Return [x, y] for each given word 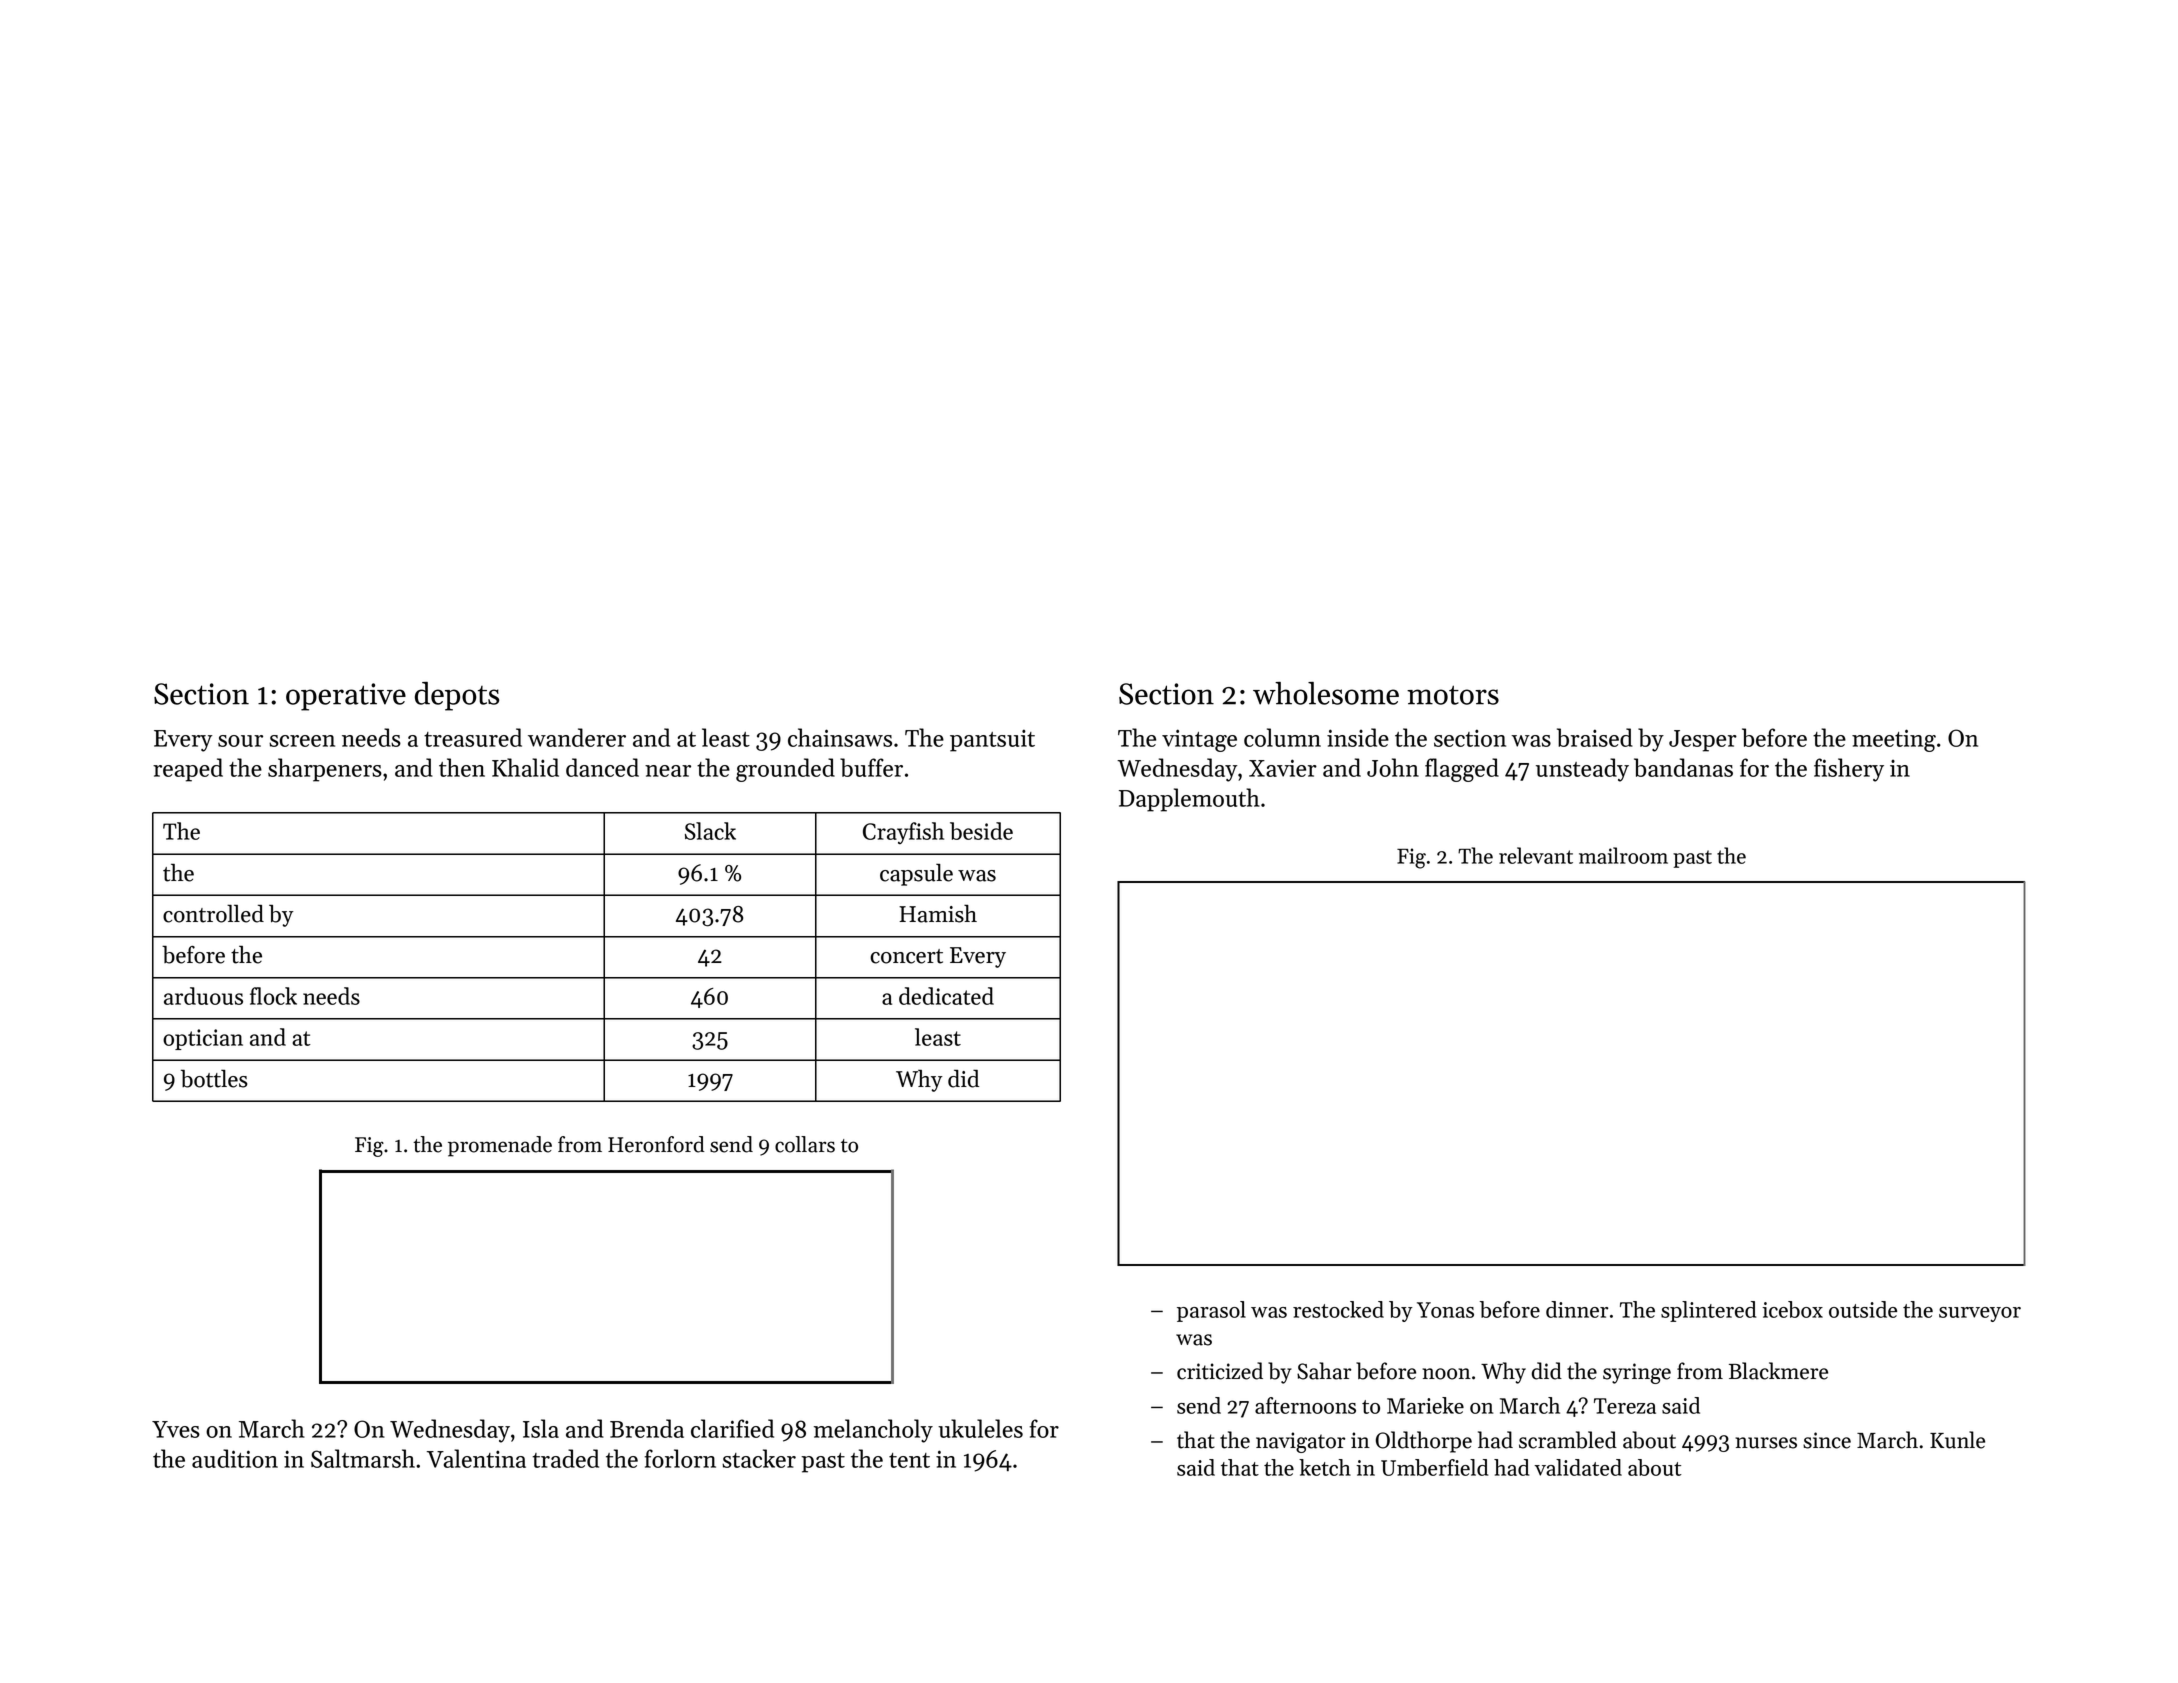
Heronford [656, 1144]
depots [457, 696]
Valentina [476, 1458]
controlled [213, 913]
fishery [1849, 770]
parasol [1211, 1311]
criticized [1220, 1371]
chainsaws [840, 737]
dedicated [946, 996]
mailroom [1623, 855]
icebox [1792, 1309]
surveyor [1980, 1314]
